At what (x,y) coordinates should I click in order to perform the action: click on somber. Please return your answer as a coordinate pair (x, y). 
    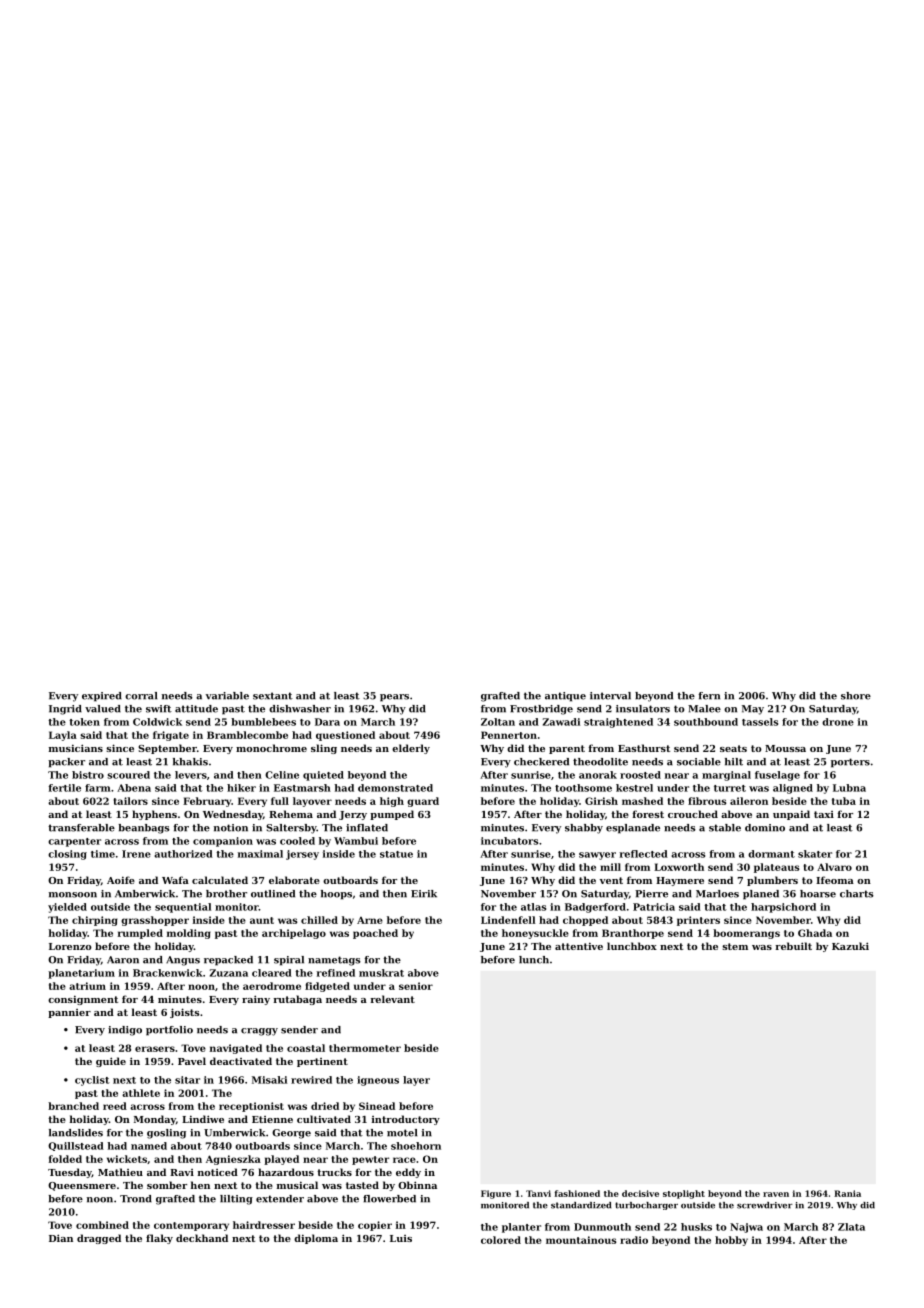
    Looking at the image, I should click on (167, 1185).
